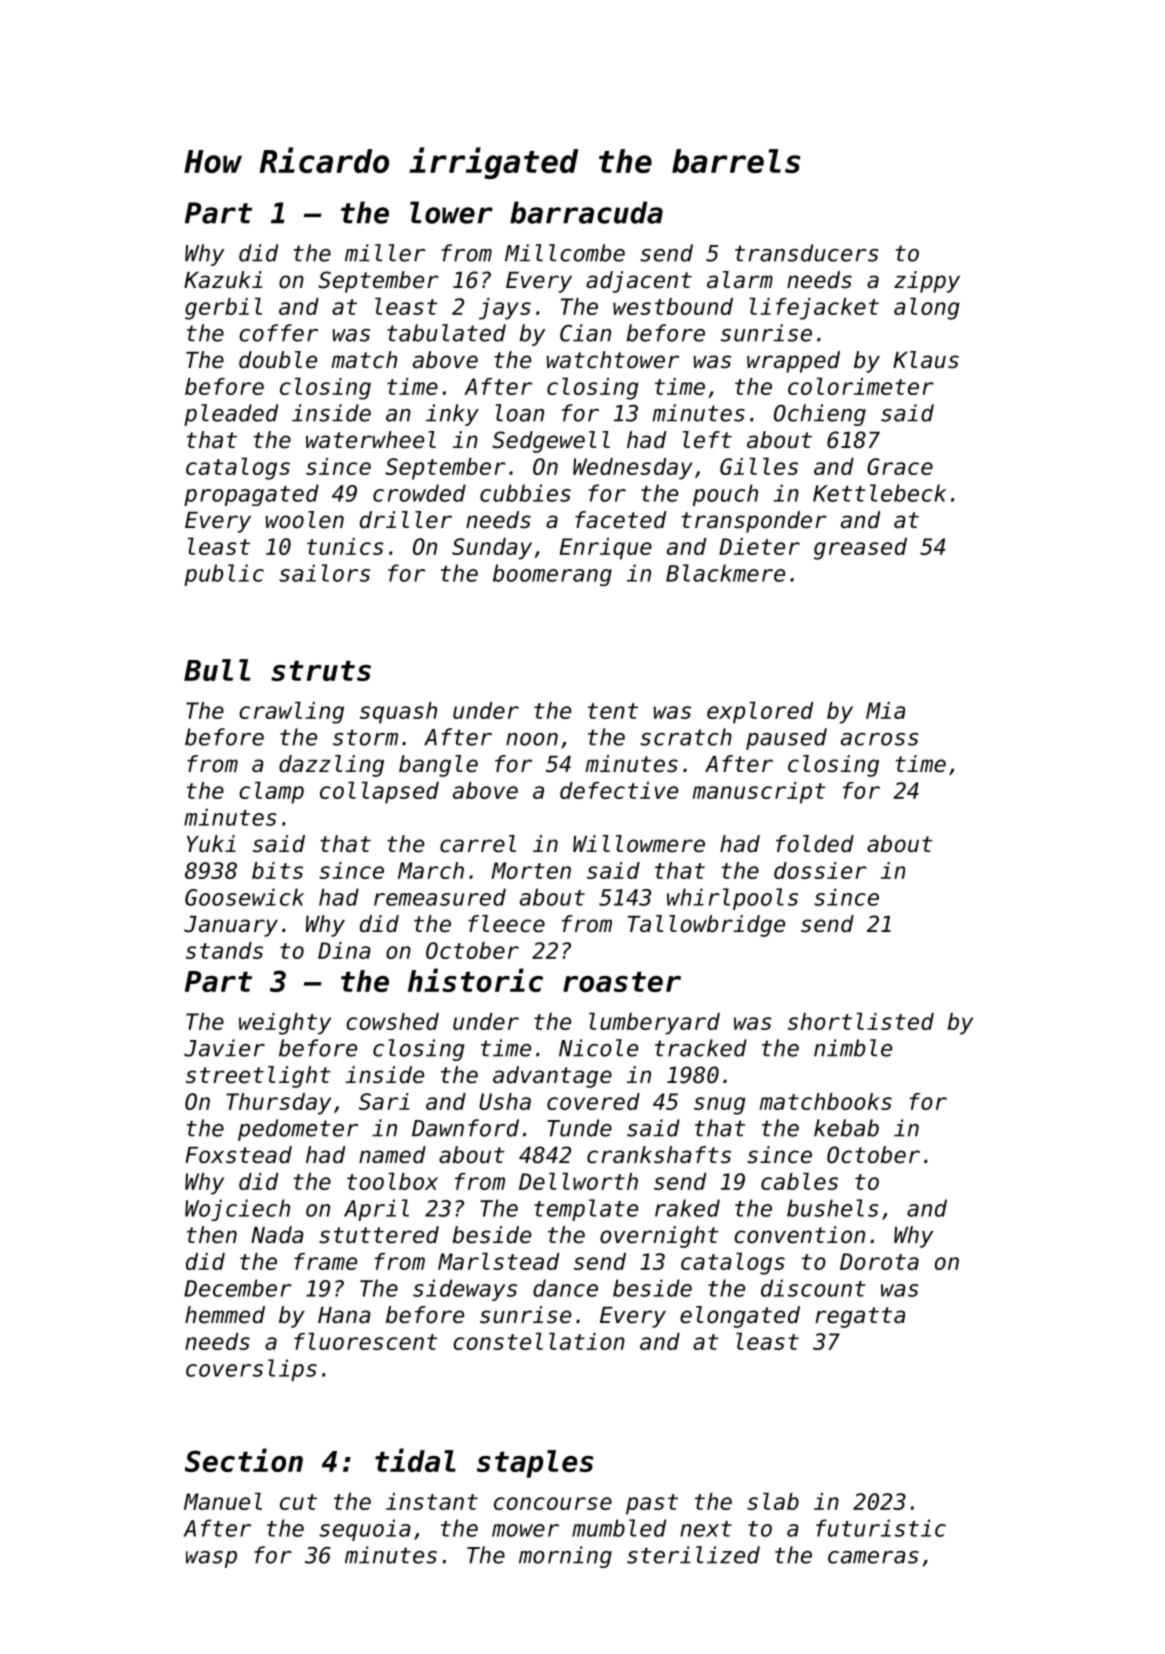 The height and width of the page is (1654, 1165). I want to click on sideways, so click(465, 1290).
